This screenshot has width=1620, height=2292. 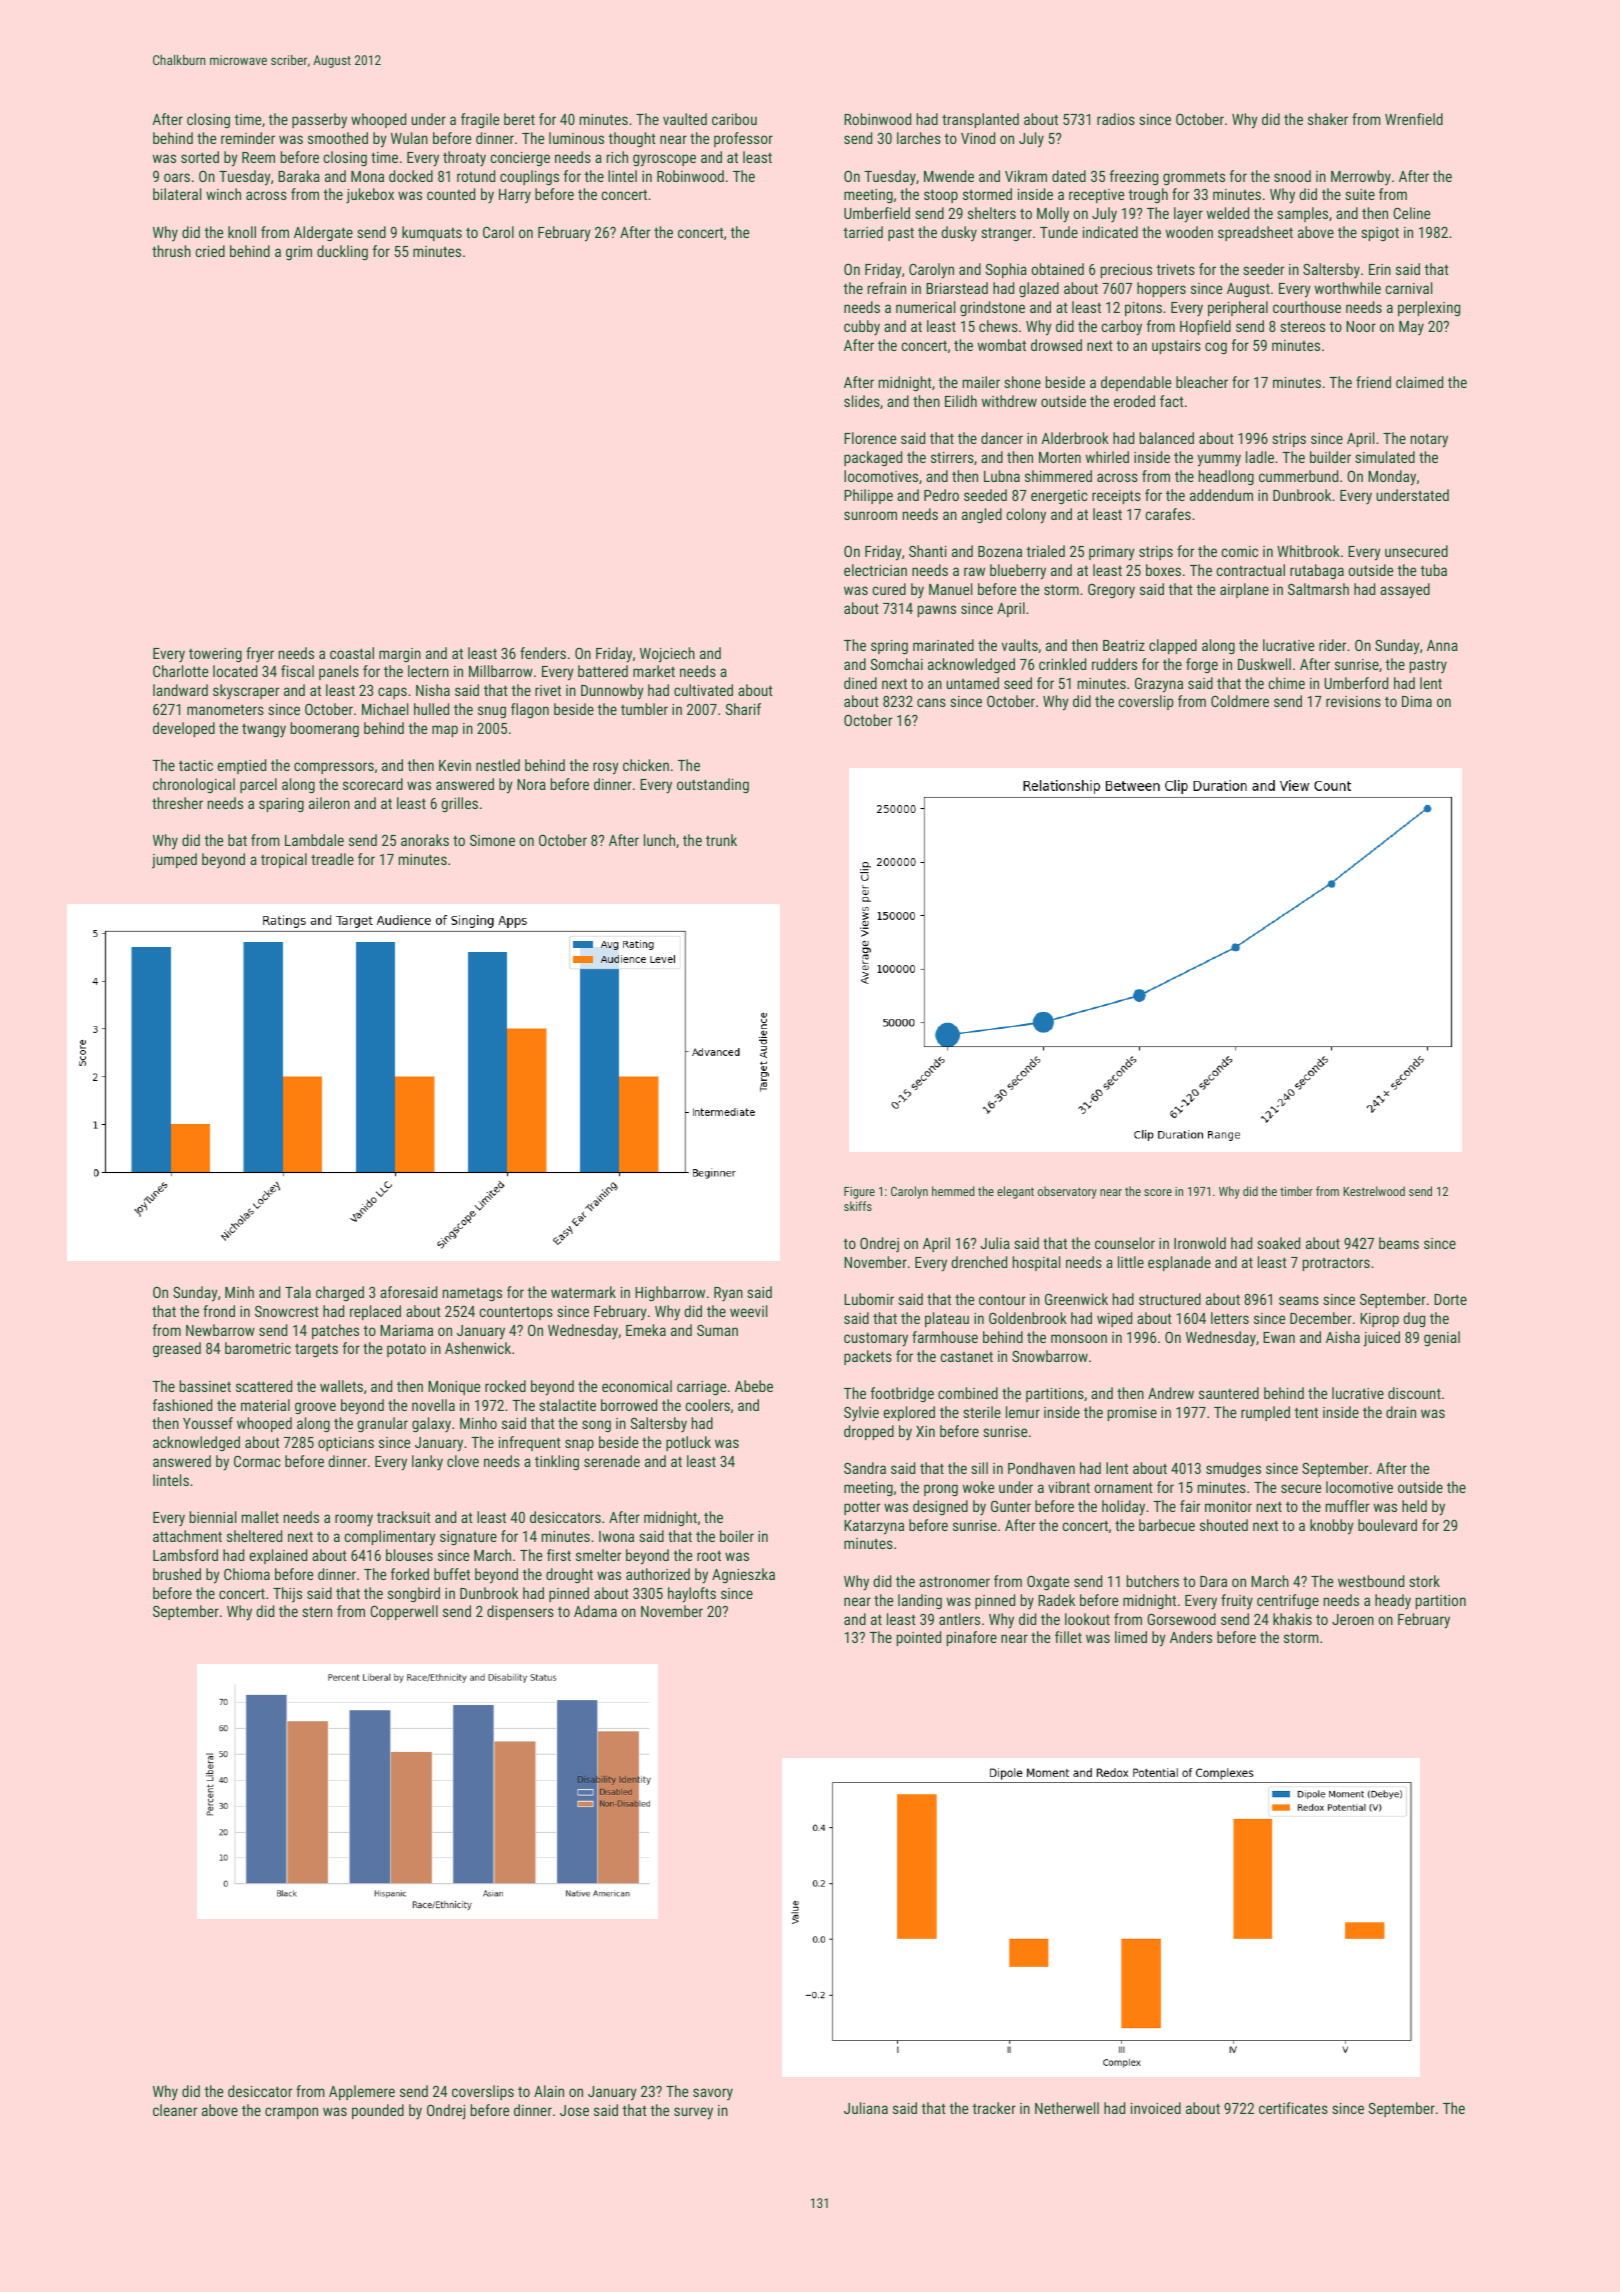 I want to click on Simone, so click(x=492, y=840).
